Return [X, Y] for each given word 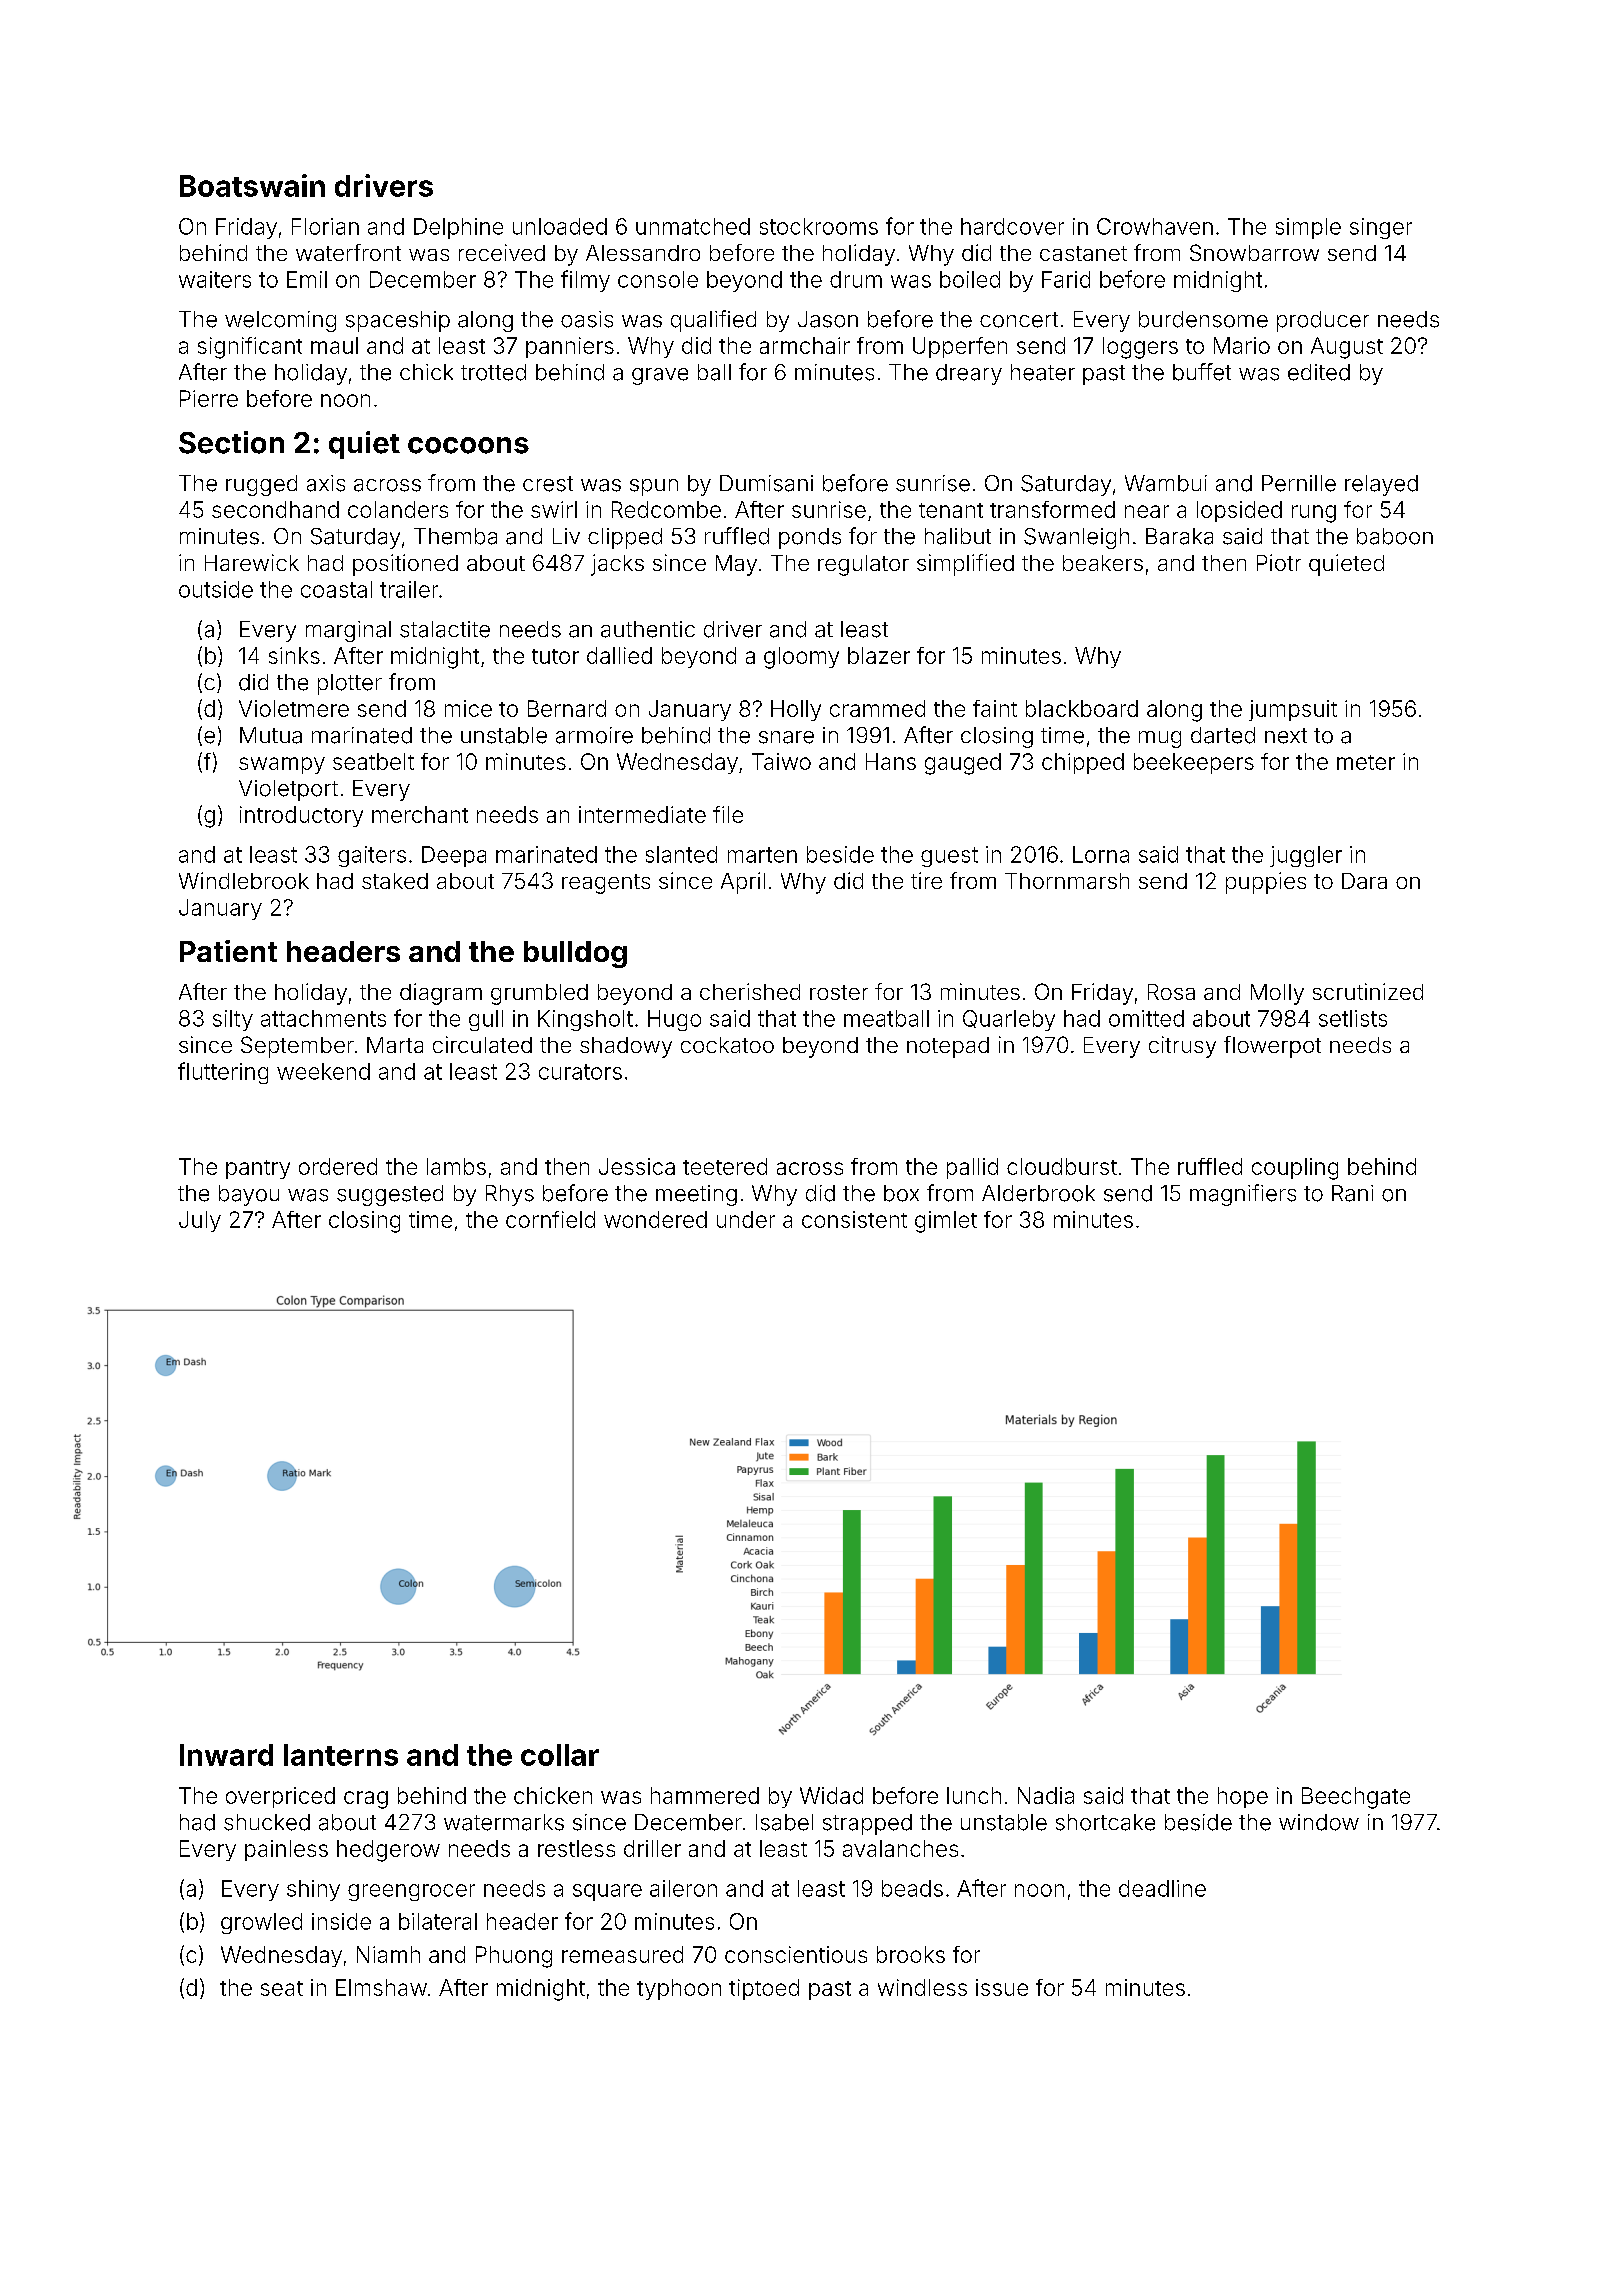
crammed [877, 708]
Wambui [1166, 483]
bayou [249, 1195]
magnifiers [1243, 1195]
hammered [705, 1795]
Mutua [271, 735]
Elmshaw [381, 1987]
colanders [398, 509]
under [746, 1219]
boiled [970, 279]
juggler [1306, 856]
